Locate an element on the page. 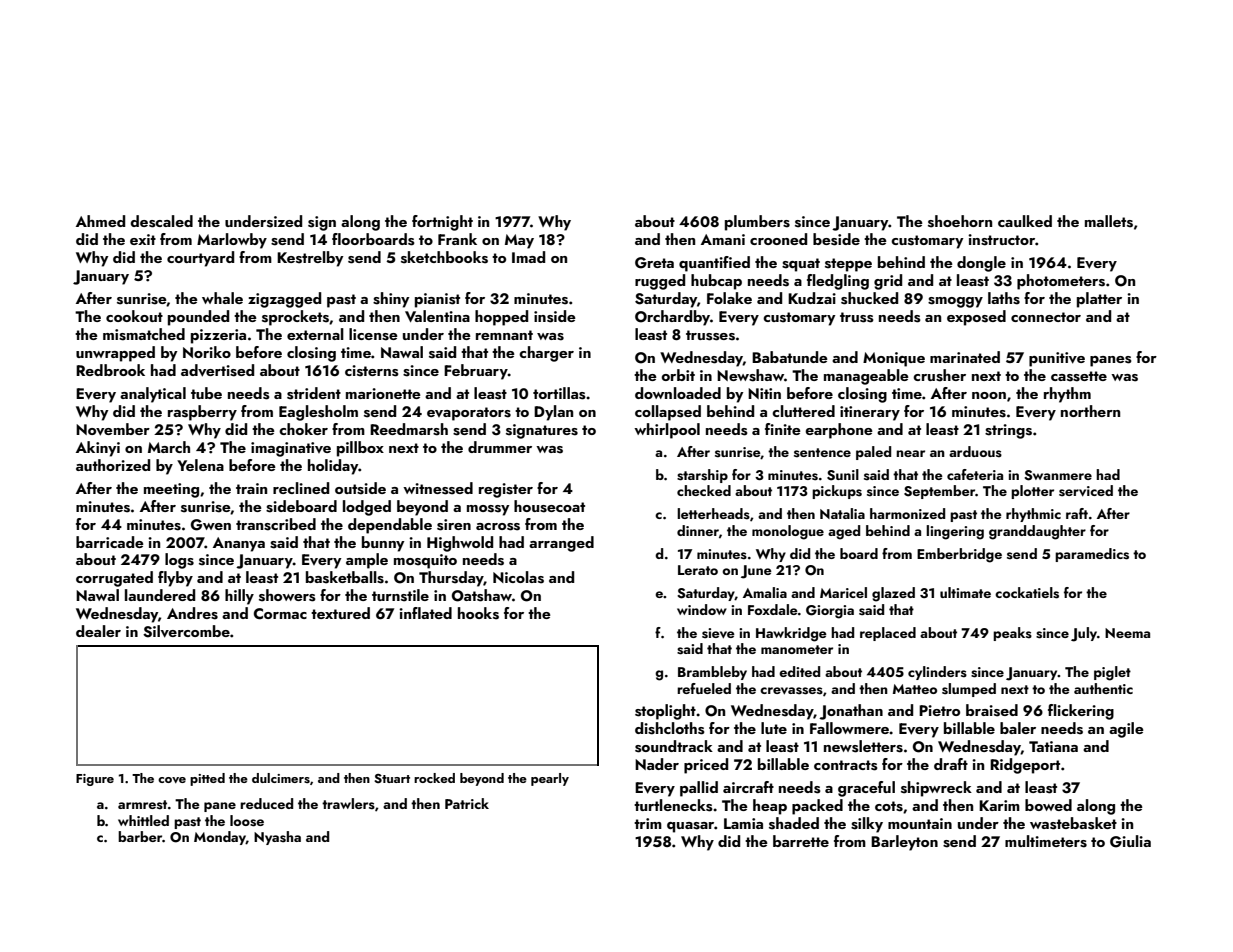 This document has width=1233, height=952. descaled is located at coordinates (161, 221).
